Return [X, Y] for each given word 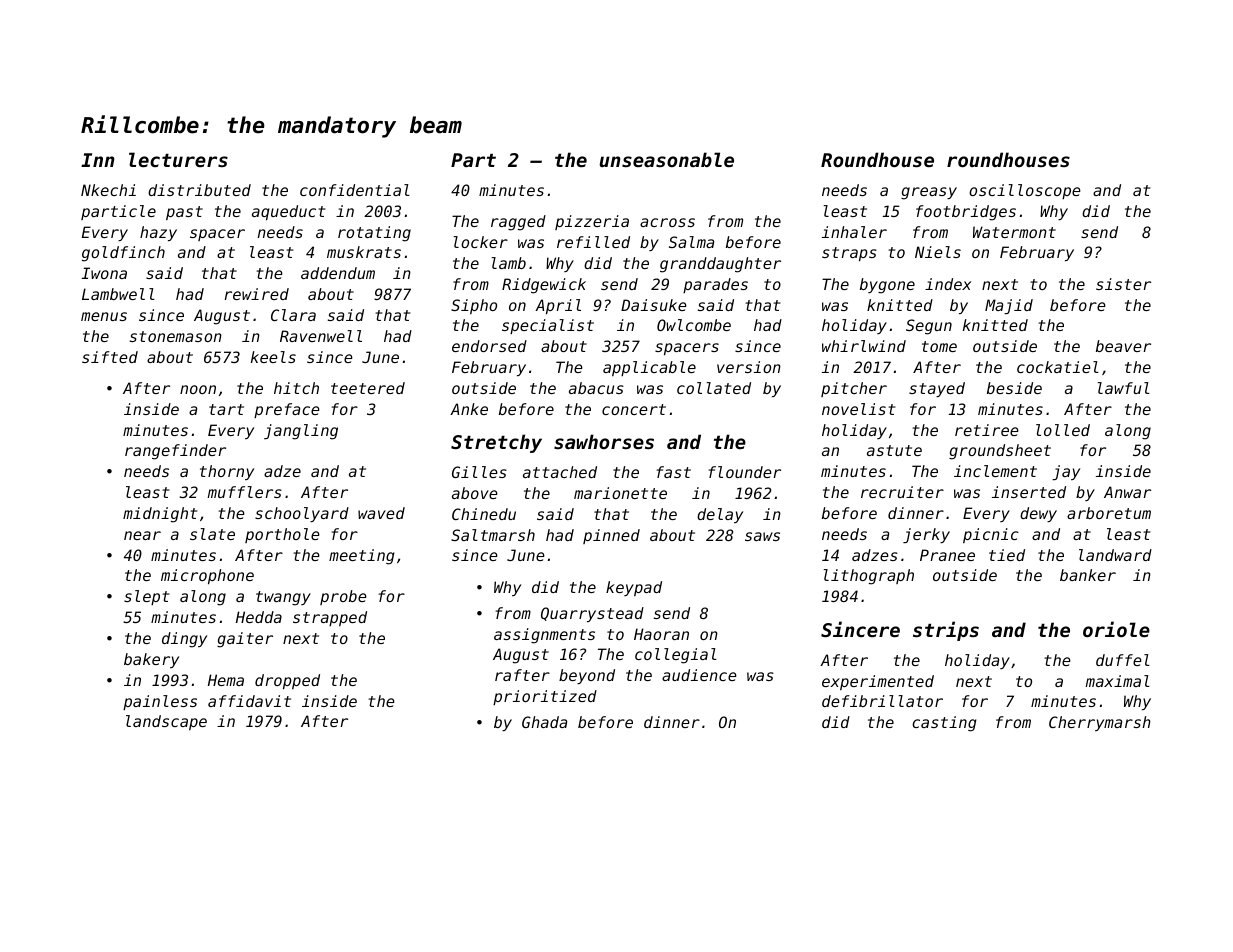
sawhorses [604, 441]
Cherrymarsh [1100, 723]
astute [894, 450]
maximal [1117, 681]
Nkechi [108, 190]
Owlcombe [694, 325]
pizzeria [592, 222]
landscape [166, 722]
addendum [338, 273]
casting [944, 724]
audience [699, 675]
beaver [1123, 346]
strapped [330, 618]
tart [226, 409]
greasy [929, 193]
